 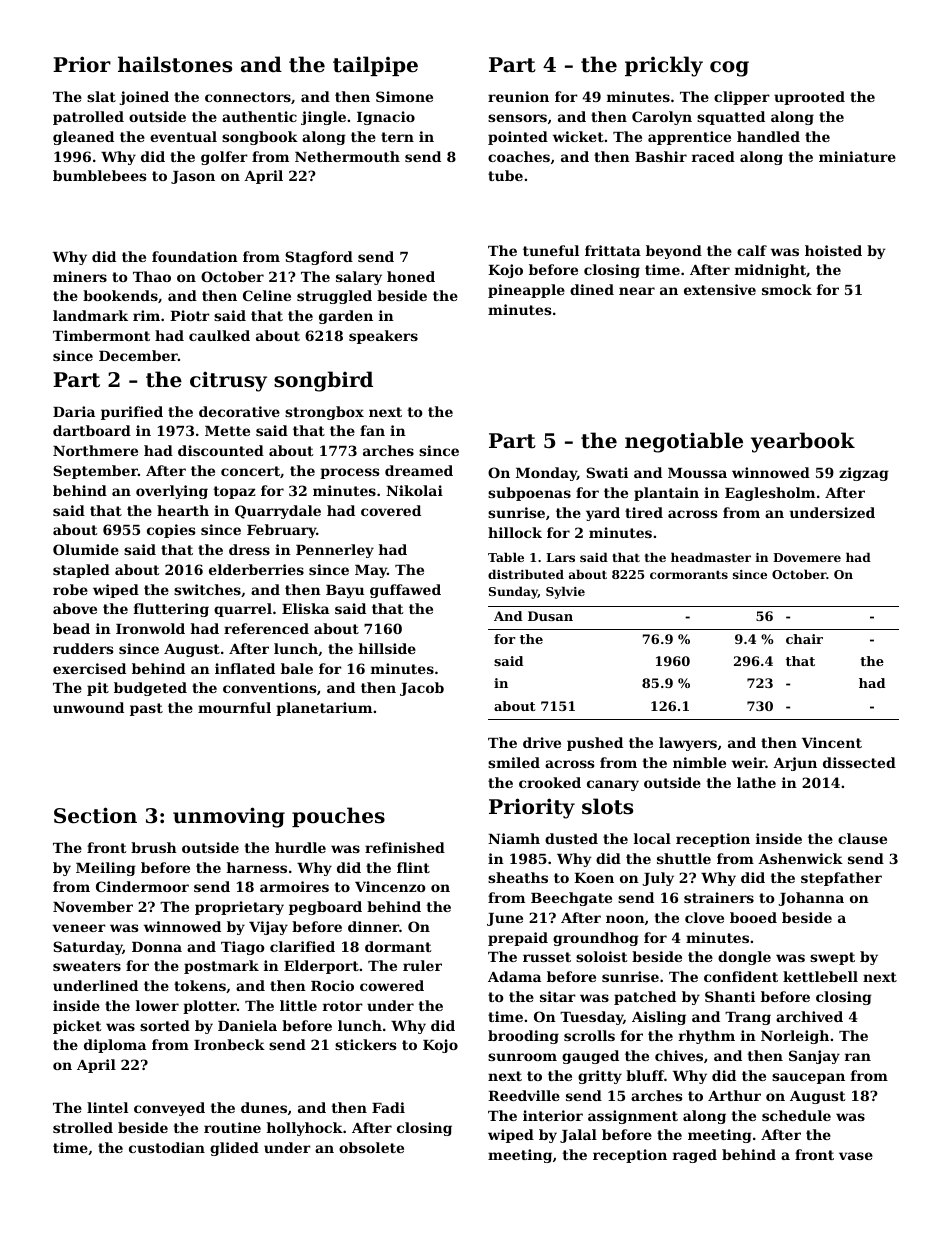 What do you see at coordinates (729, 69) in the document?
I see `cog` at bounding box center [729, 69].
